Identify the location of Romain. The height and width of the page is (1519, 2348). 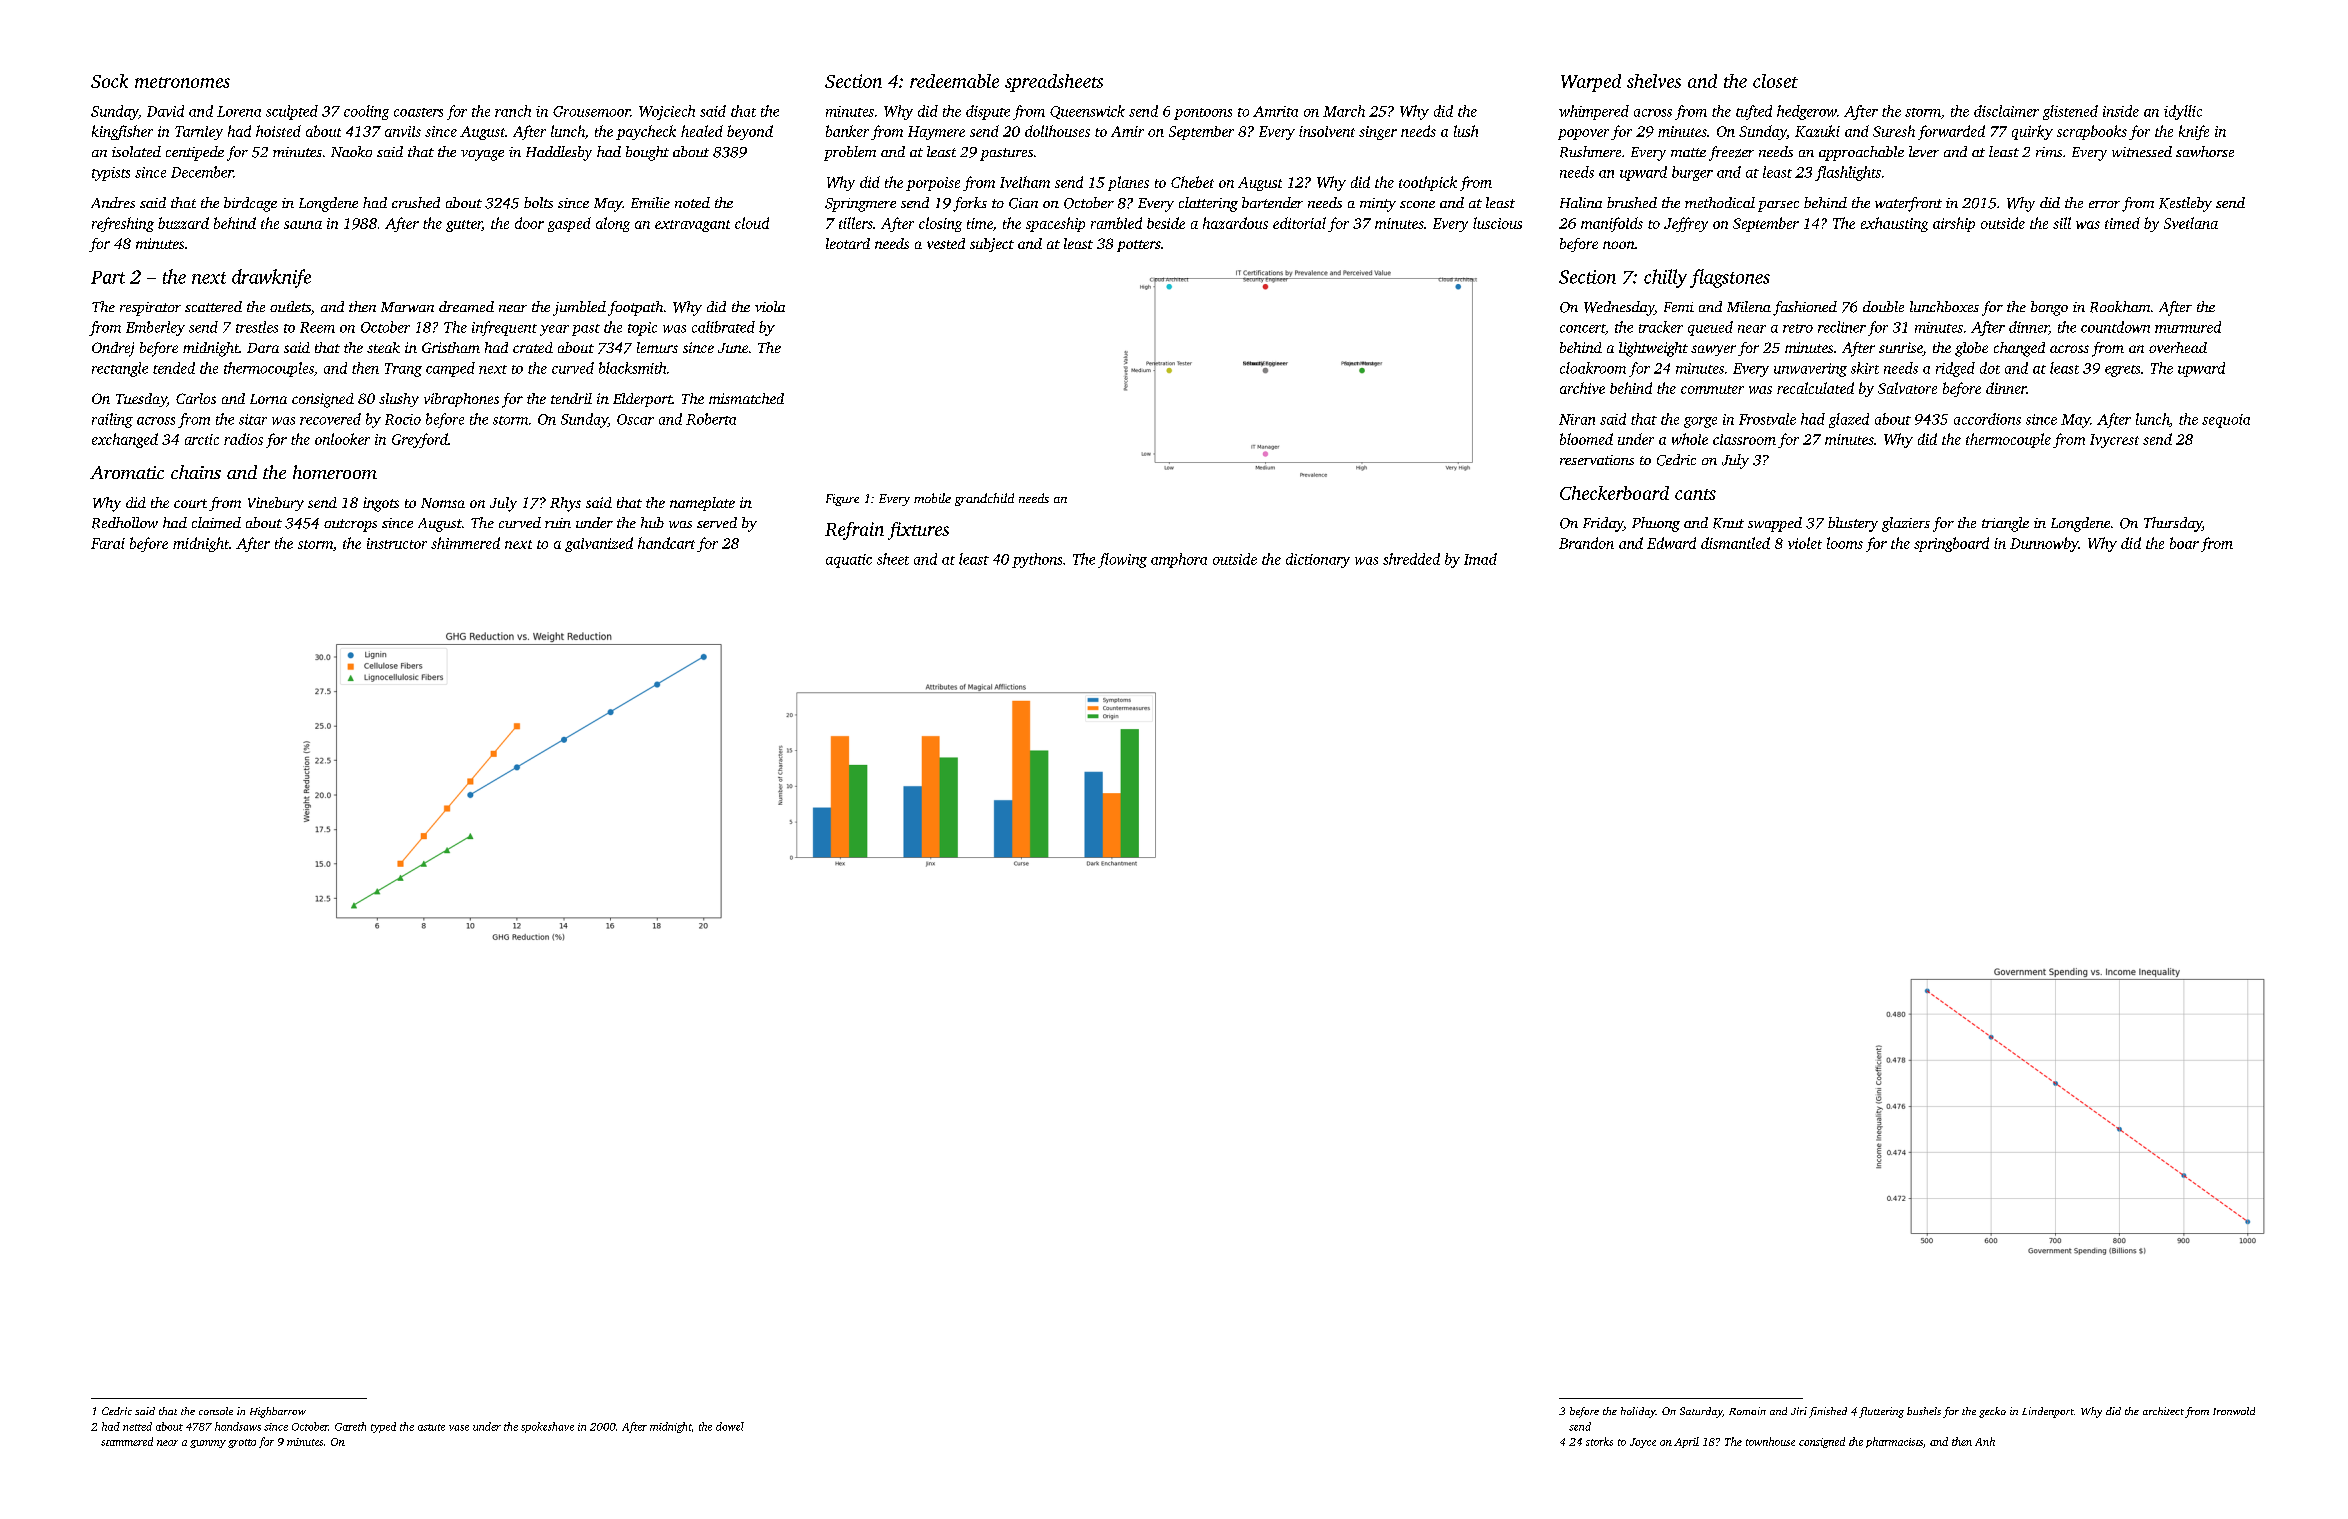
(1747, 1411).
